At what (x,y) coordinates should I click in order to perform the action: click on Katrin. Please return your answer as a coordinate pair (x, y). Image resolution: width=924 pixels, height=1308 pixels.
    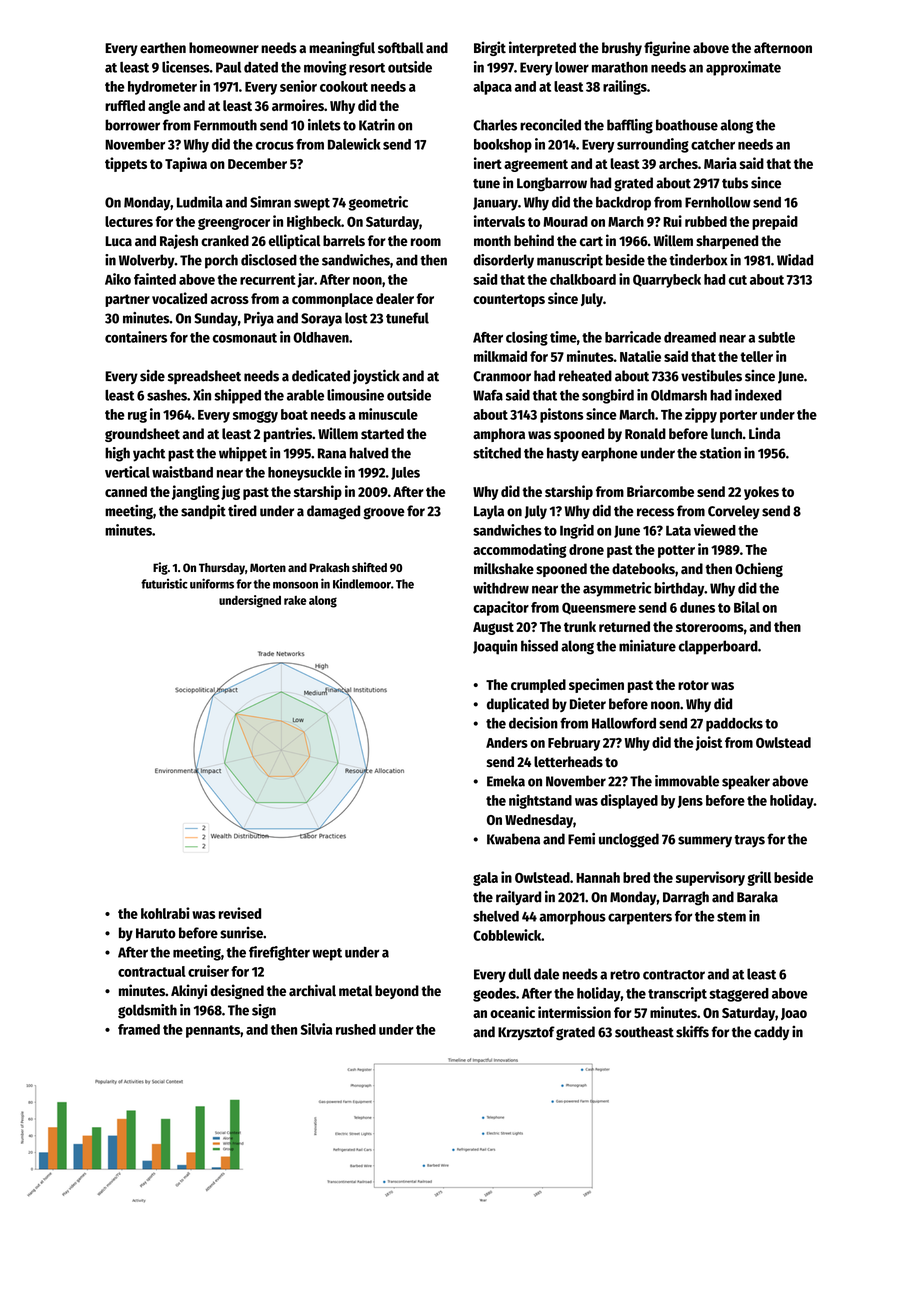
    Looking at the image, I should click on (377, 125).
